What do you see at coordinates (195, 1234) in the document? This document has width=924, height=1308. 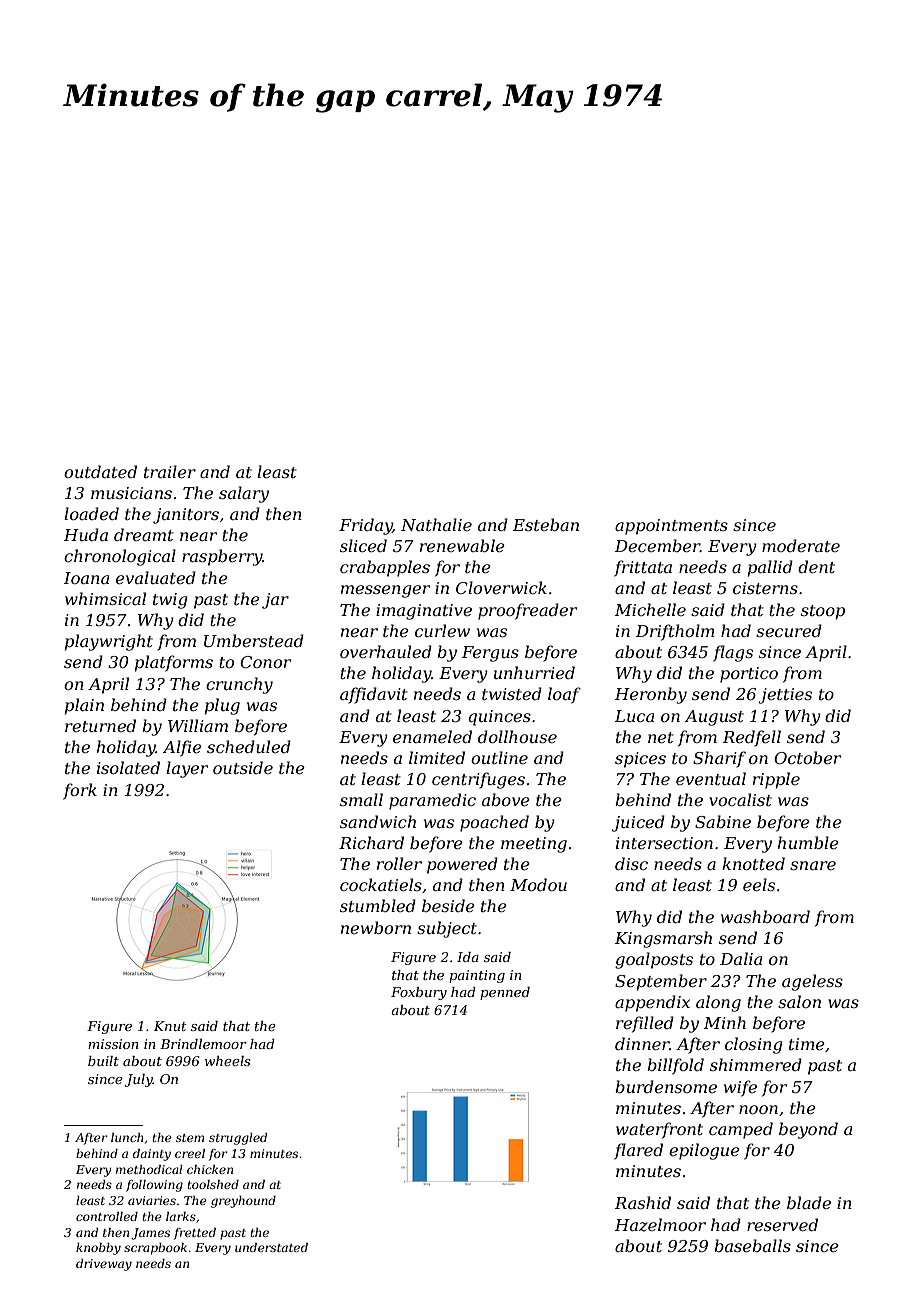 I see `fretted` at bounding box center [195, 1234].
